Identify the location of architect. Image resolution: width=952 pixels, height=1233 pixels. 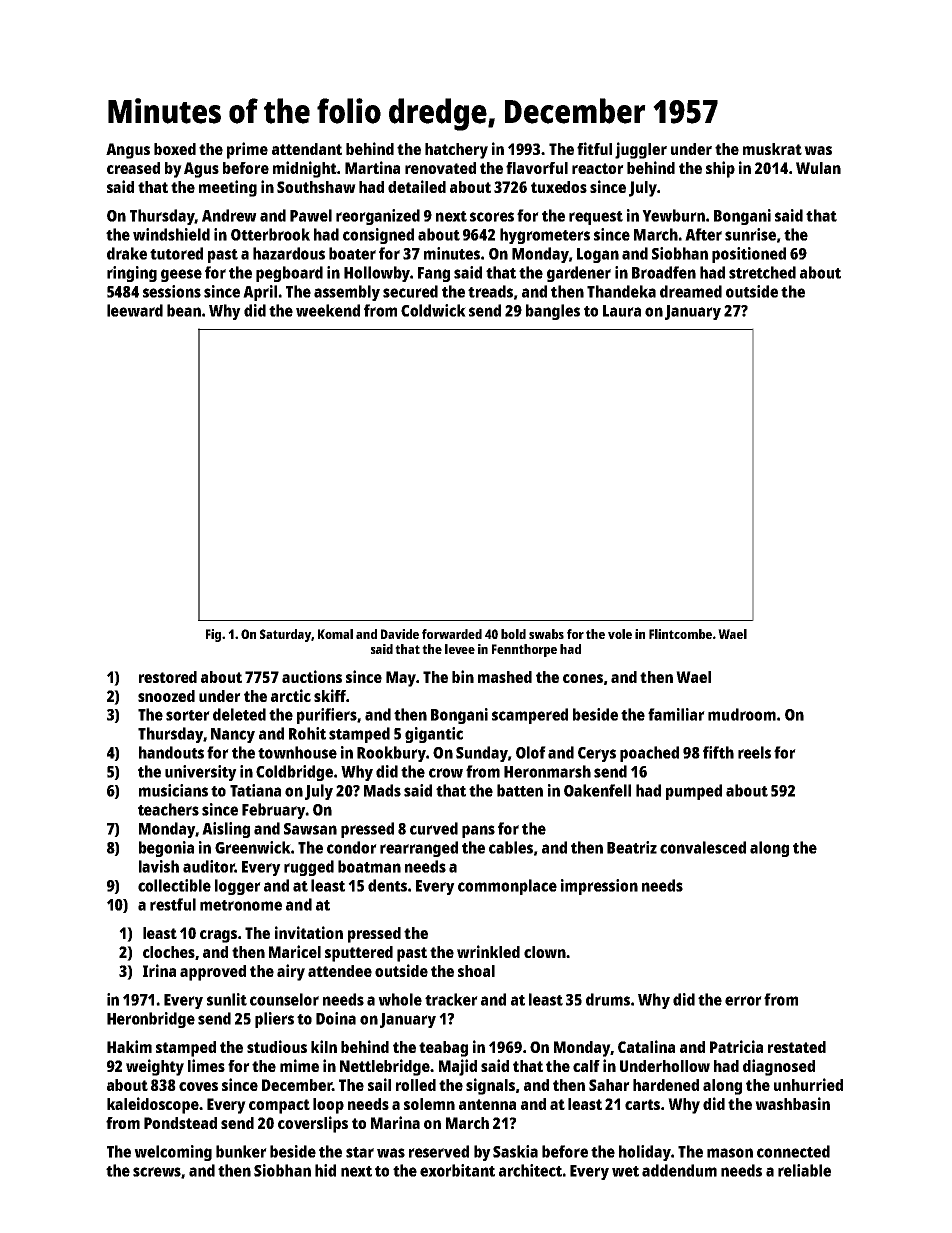
(530, 1170).
